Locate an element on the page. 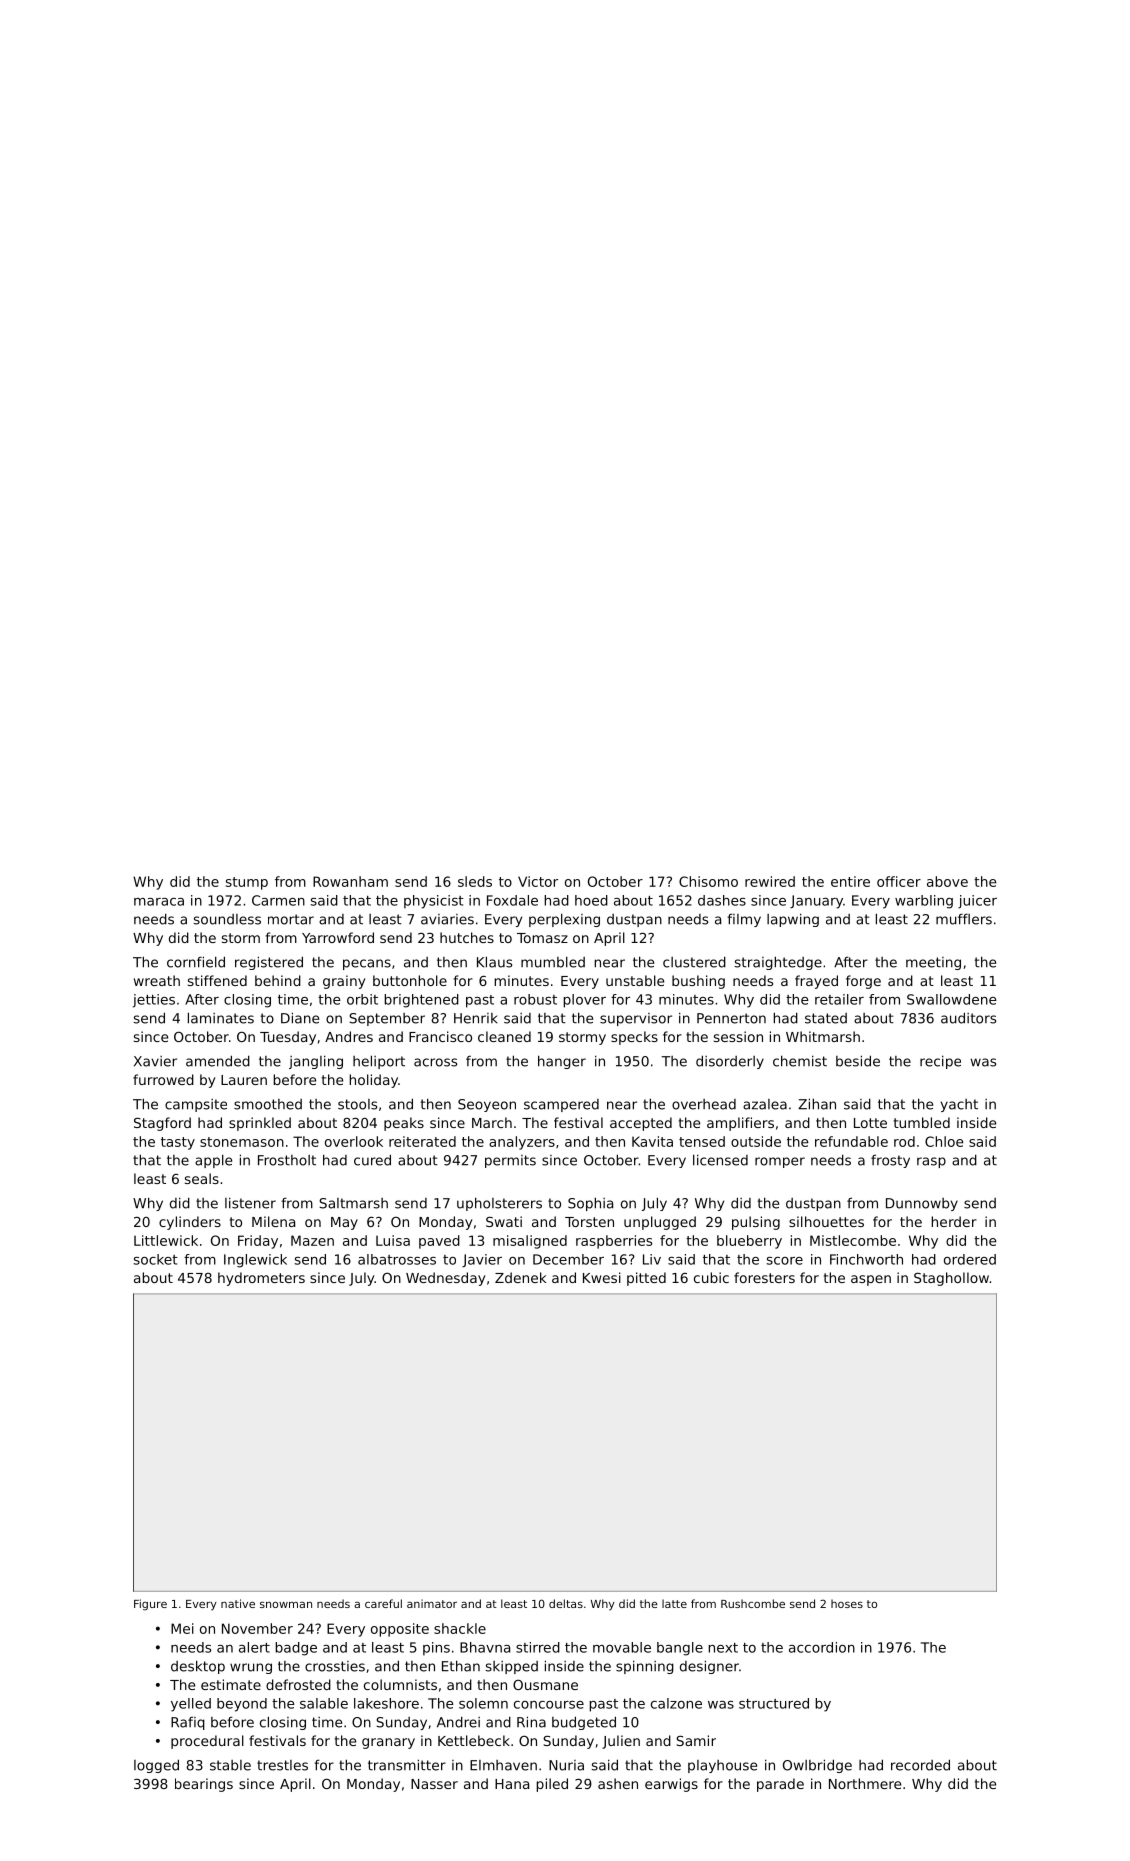 The image size is (1130, 1861). aspen is located at coordinates (871, 1280).
